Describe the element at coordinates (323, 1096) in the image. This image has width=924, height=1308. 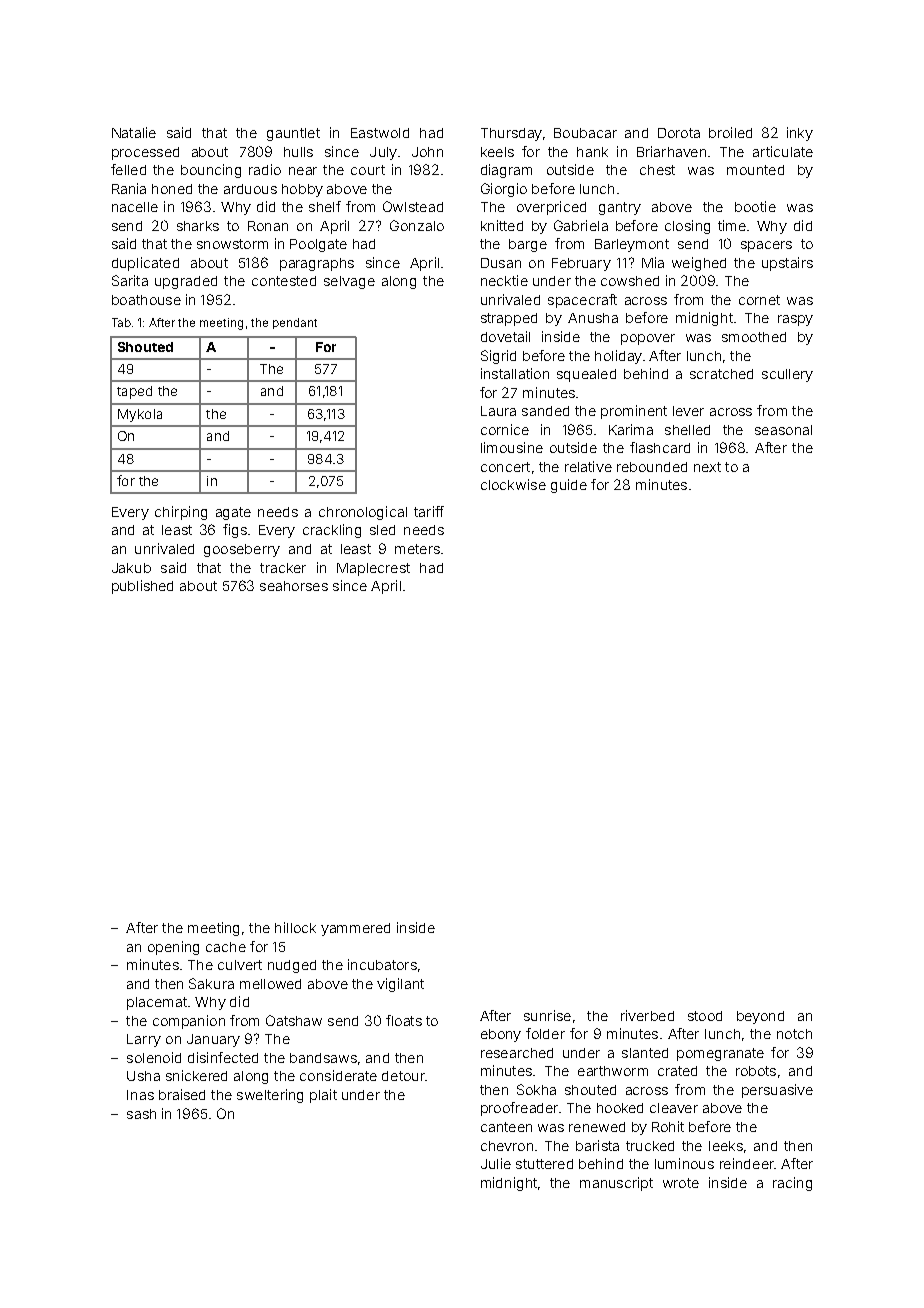
I see `plait` at that location.
